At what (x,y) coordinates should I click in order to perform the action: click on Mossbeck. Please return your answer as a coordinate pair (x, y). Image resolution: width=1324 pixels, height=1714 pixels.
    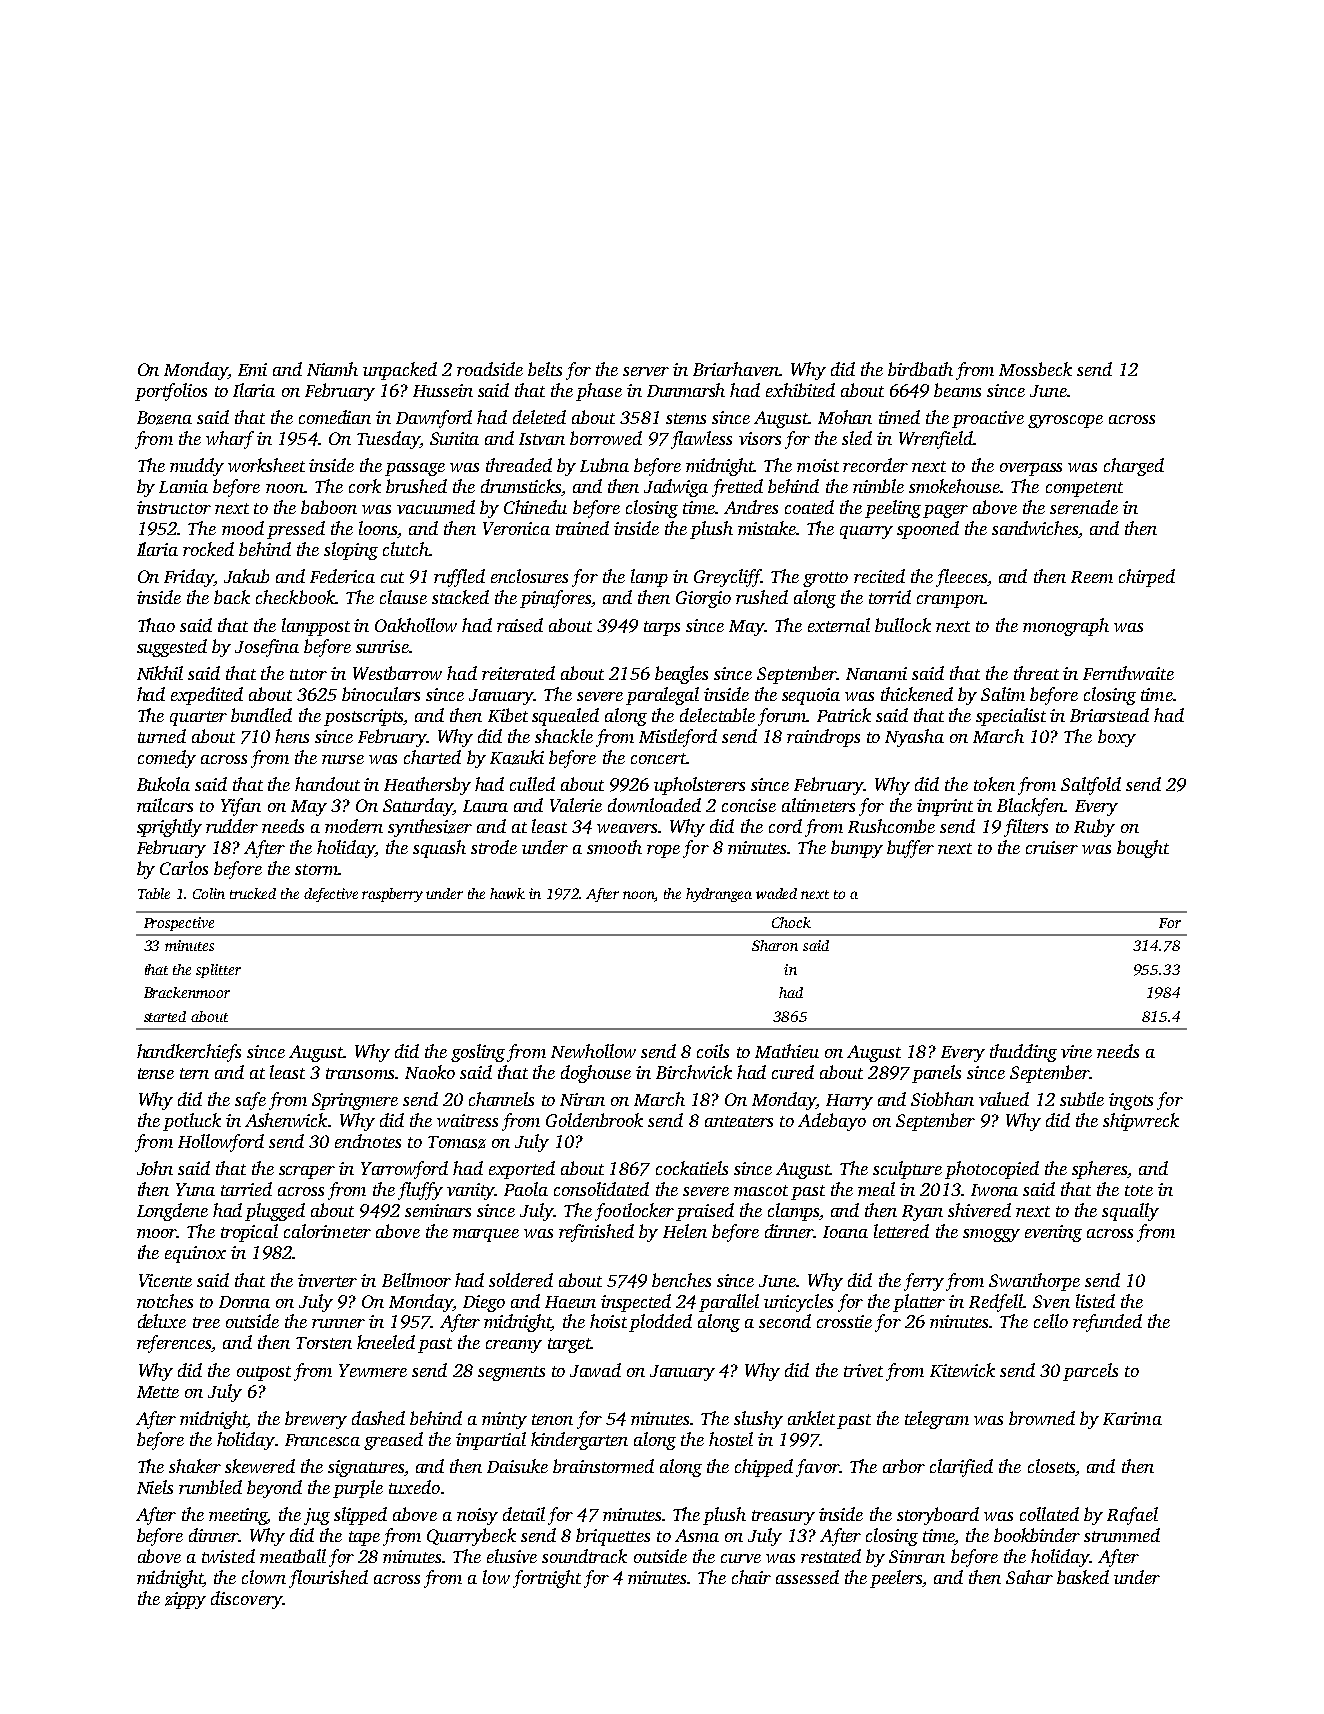
    Looking at the image, I should click on (1035, 369).
